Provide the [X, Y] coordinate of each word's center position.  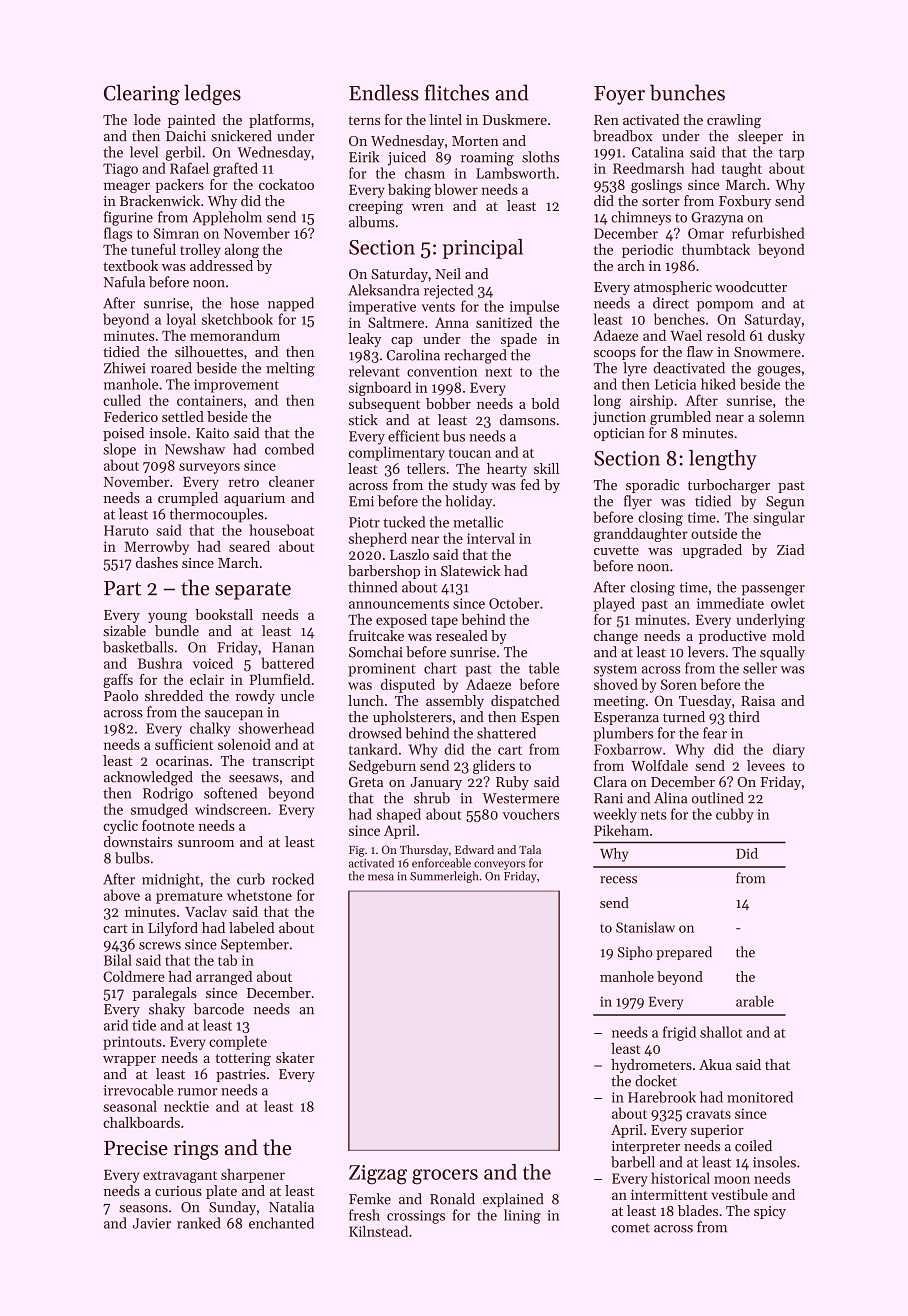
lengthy [723, 460]
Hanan [293, 647]
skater [295, 1057]
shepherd [378, 539]
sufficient [184, 744]
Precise [136, 1148]
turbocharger [729, 486]
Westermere [520, 798]
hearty [507, 470]
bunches [687, 92]
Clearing [142, 94]
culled [122, 400]
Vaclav [206, 911]
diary [789, 750]
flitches [457, 92]
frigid [679, 1033]
